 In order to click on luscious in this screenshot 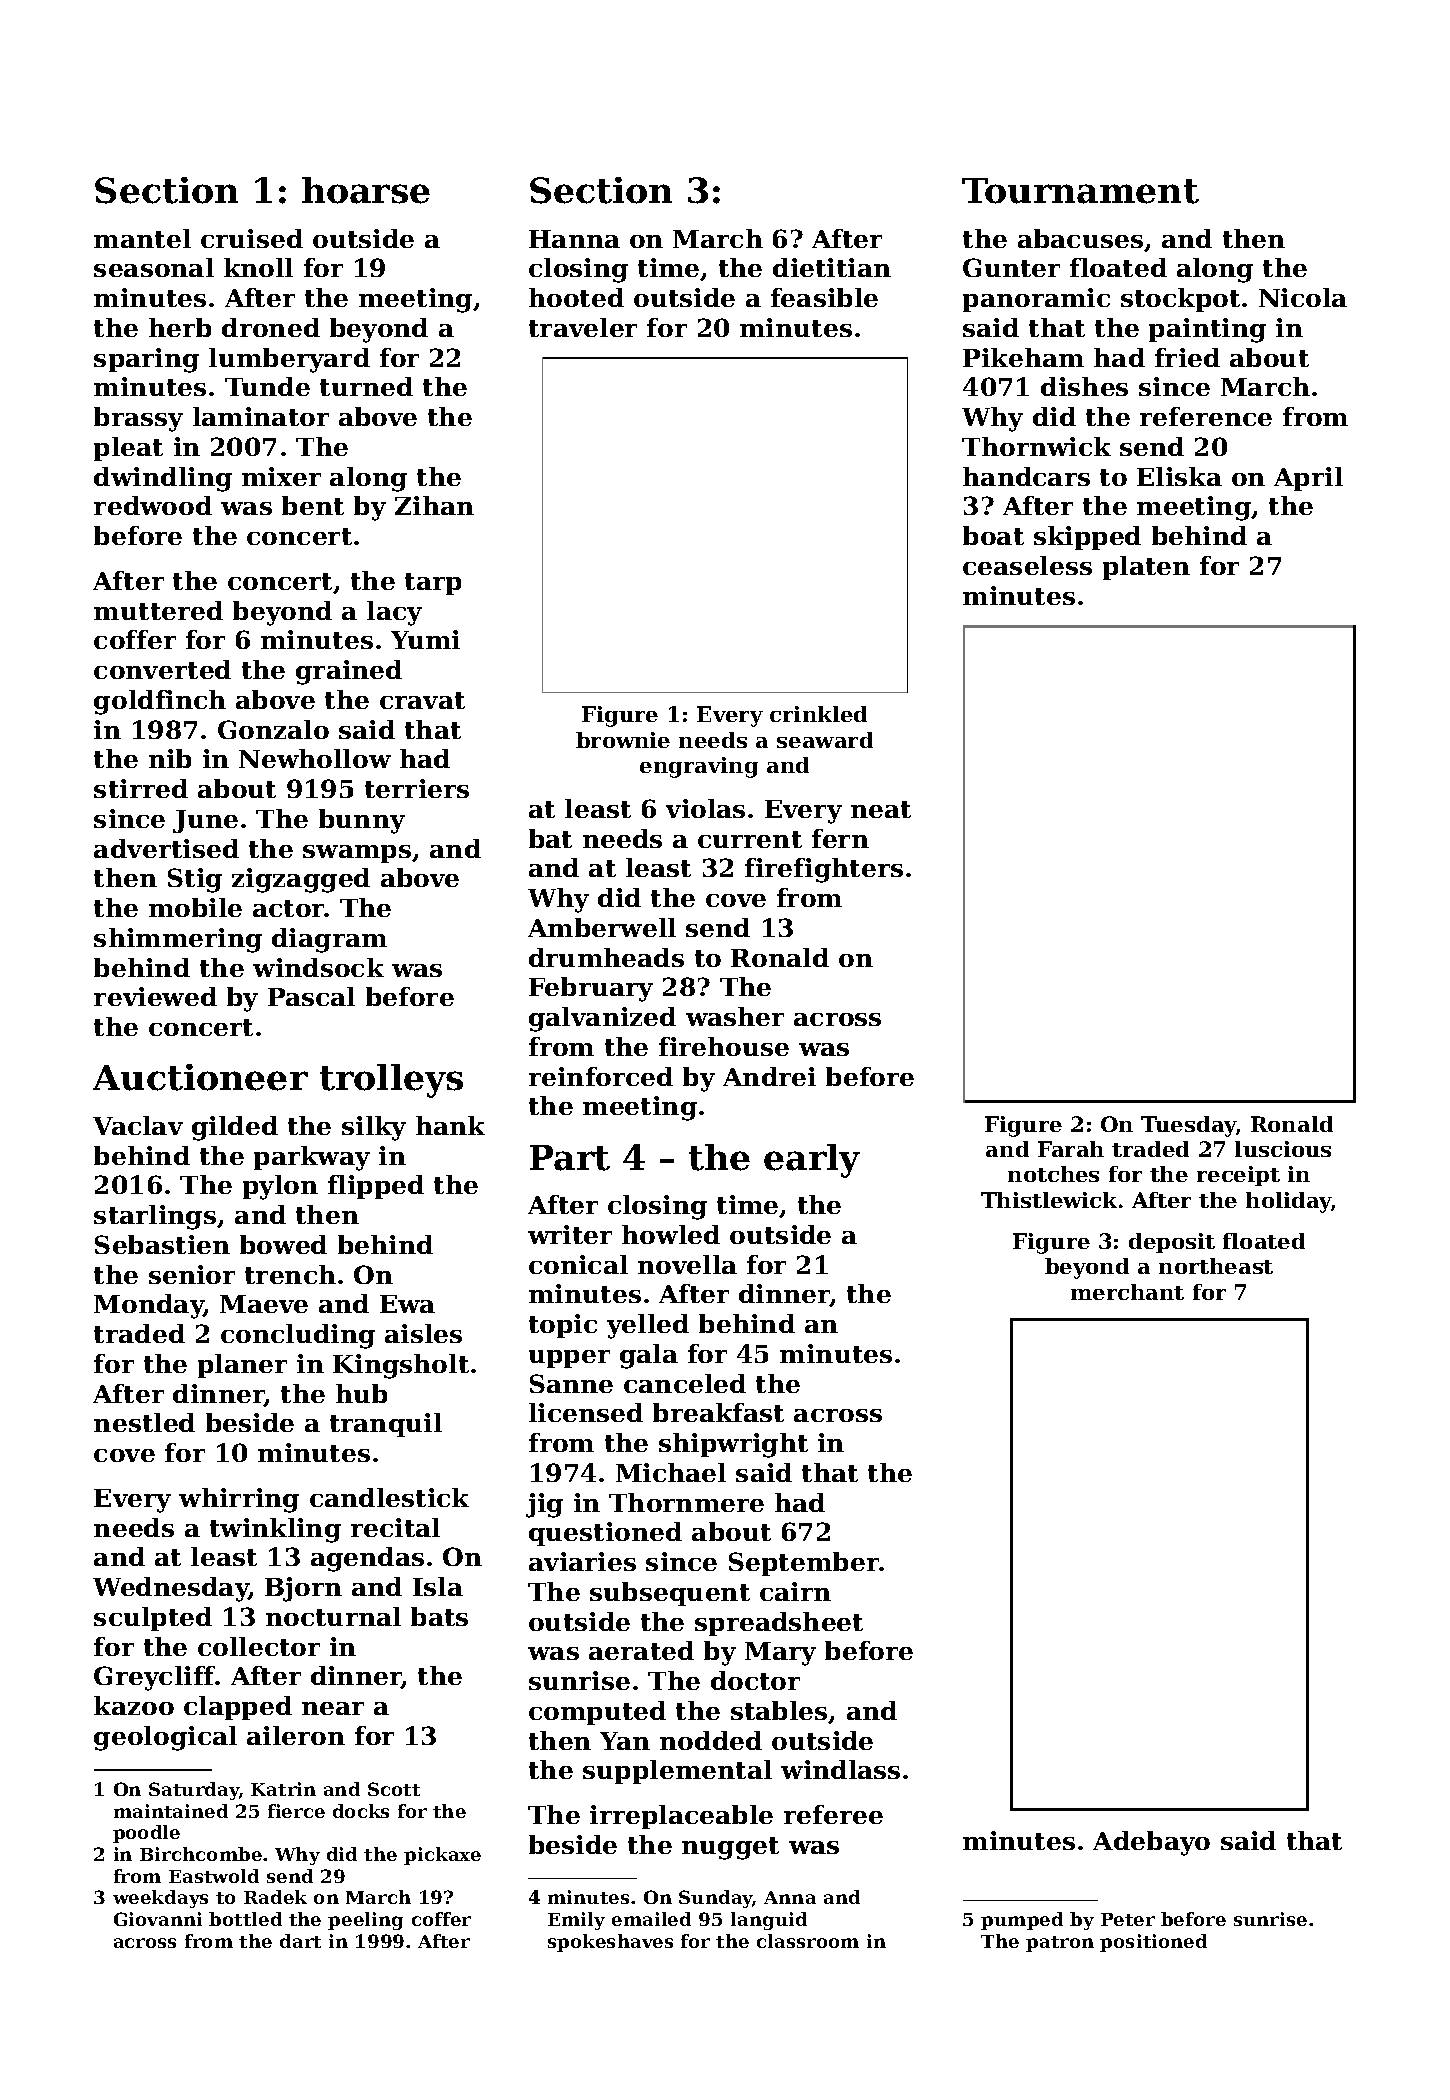, I will do `click(1283, 1149)`.
